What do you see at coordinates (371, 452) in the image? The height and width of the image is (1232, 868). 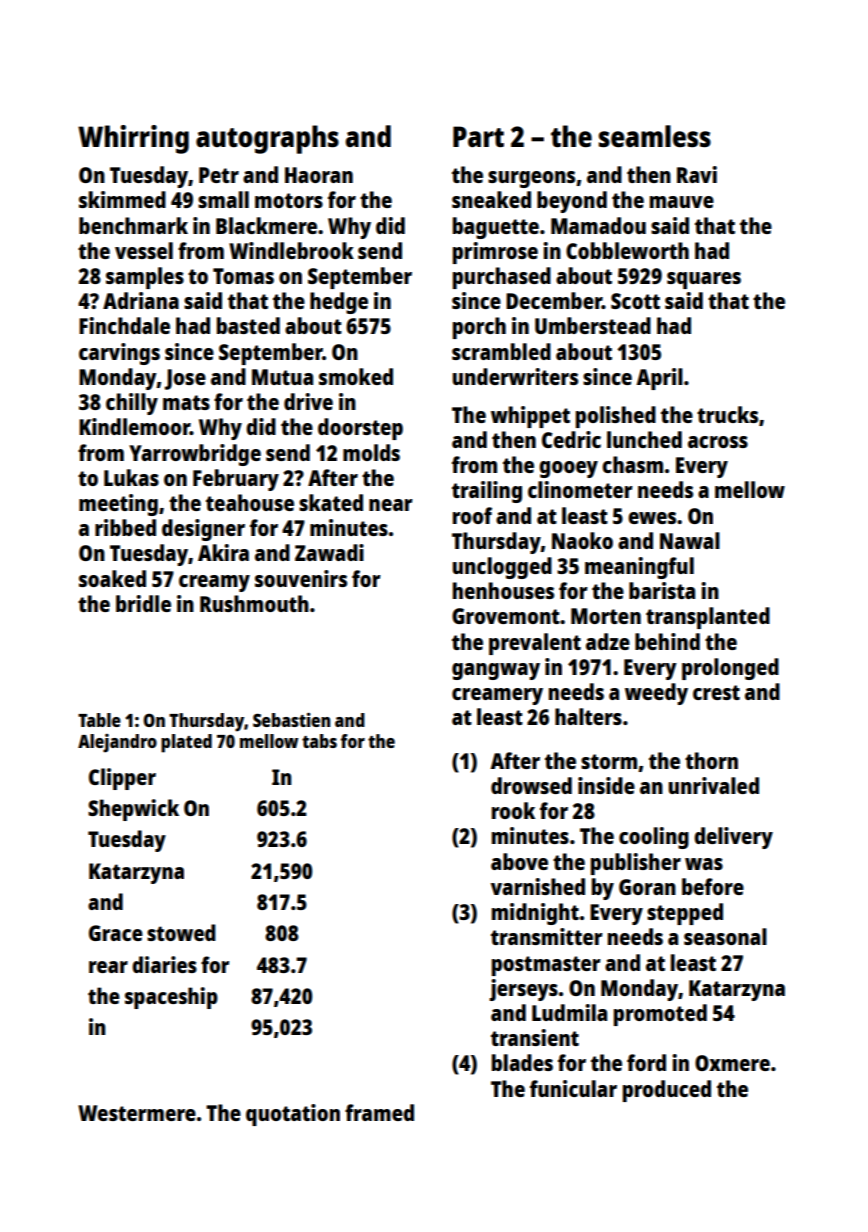 I see `molds` at bounding box center [371, 452].
